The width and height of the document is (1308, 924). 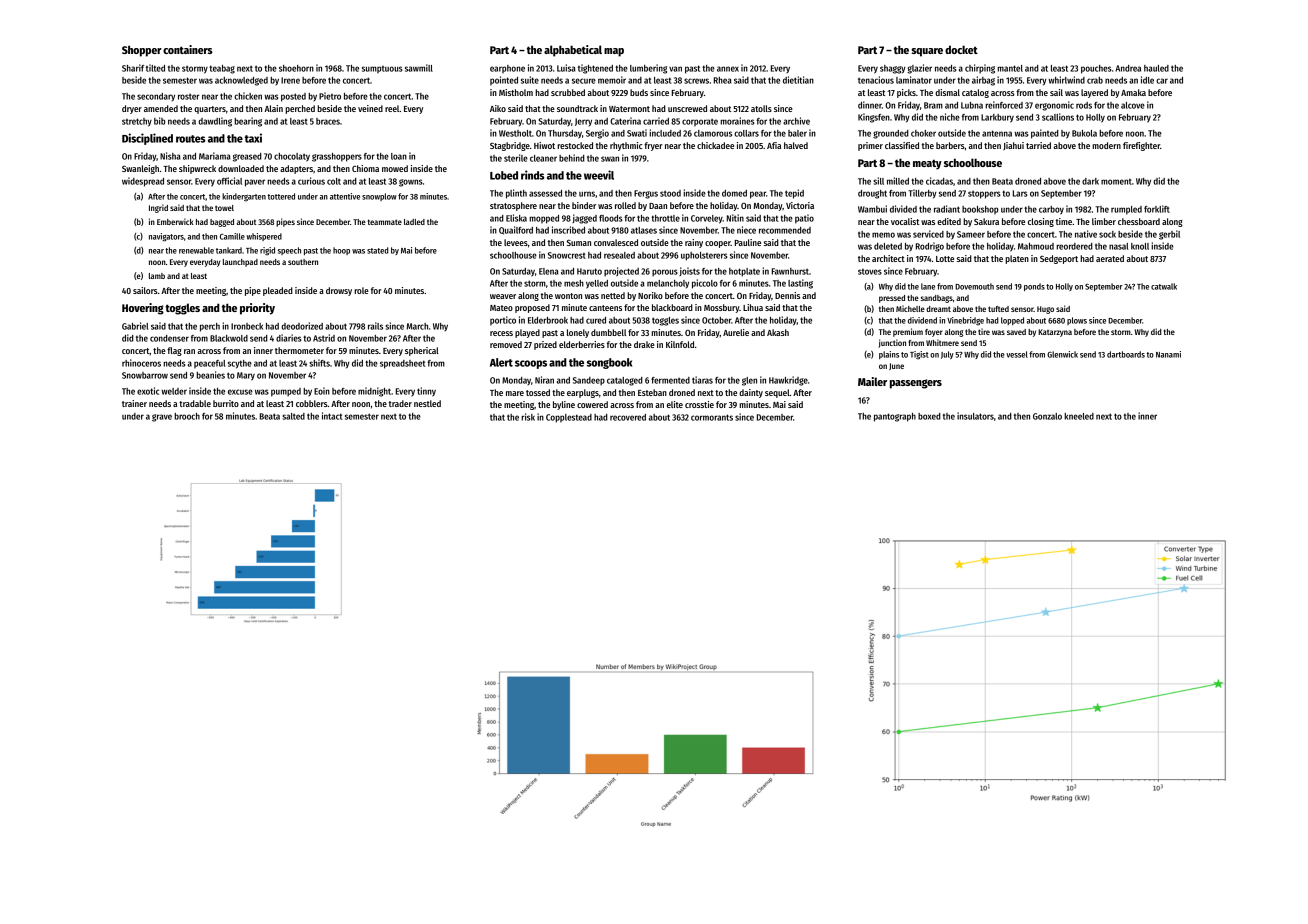 What do you see at coordinates (267, 251) in the document?
I see `rigid` at bounding box center [267, 251].
